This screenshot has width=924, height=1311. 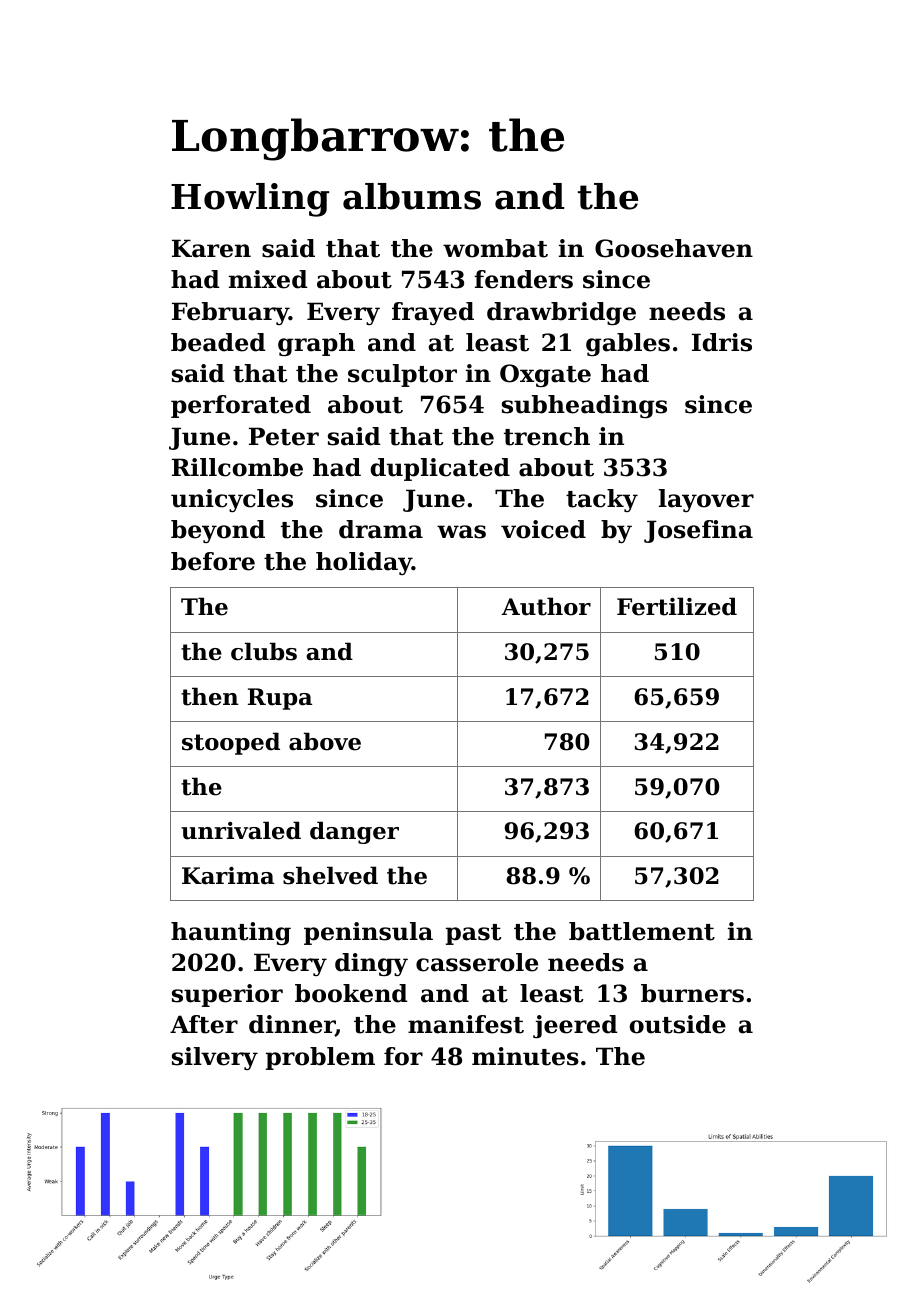 I want to click on above, so click(x=325, y=741).
